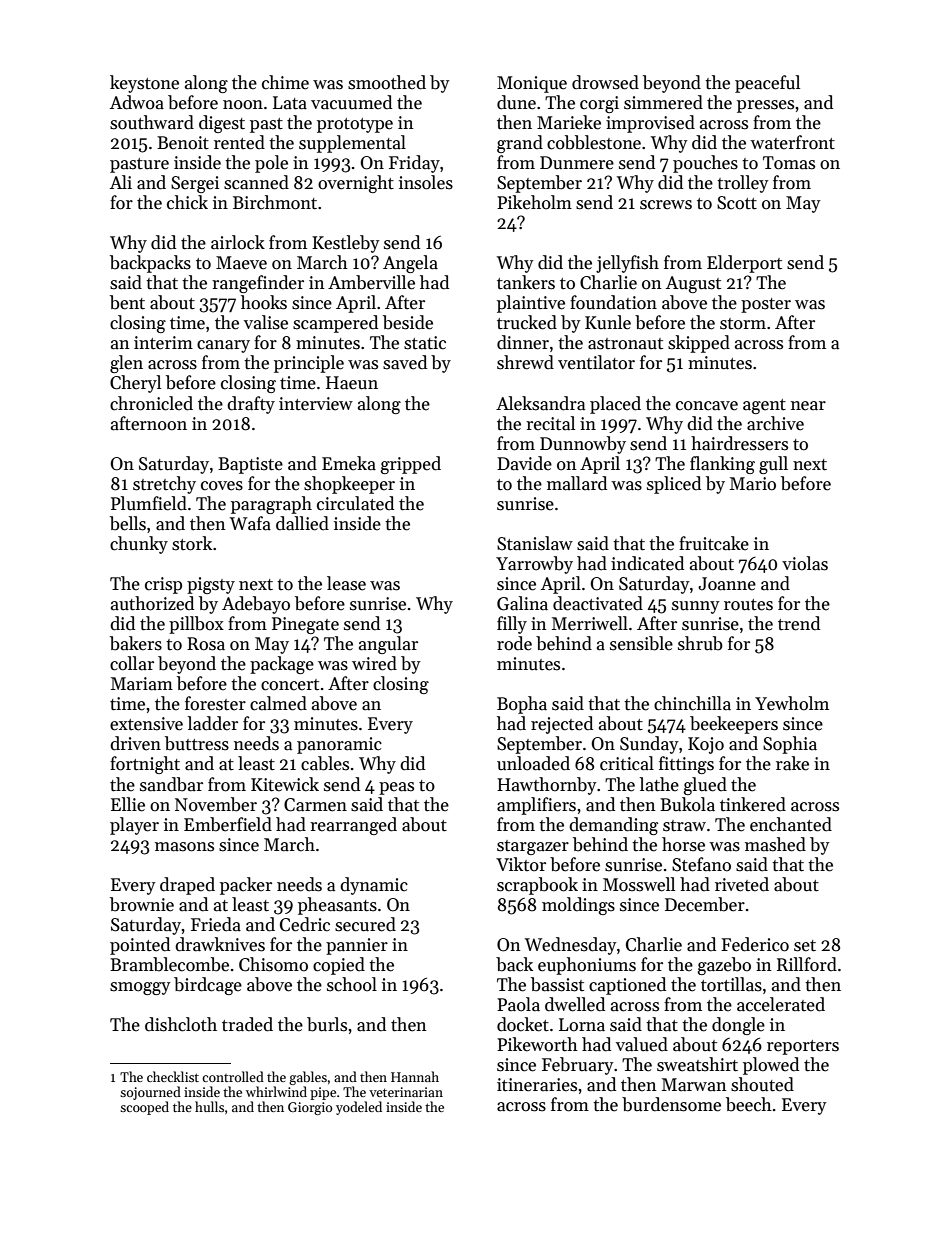  Describe the element at coordinates (767, 84) in the screenshot. I see `peaceful` at that location.
